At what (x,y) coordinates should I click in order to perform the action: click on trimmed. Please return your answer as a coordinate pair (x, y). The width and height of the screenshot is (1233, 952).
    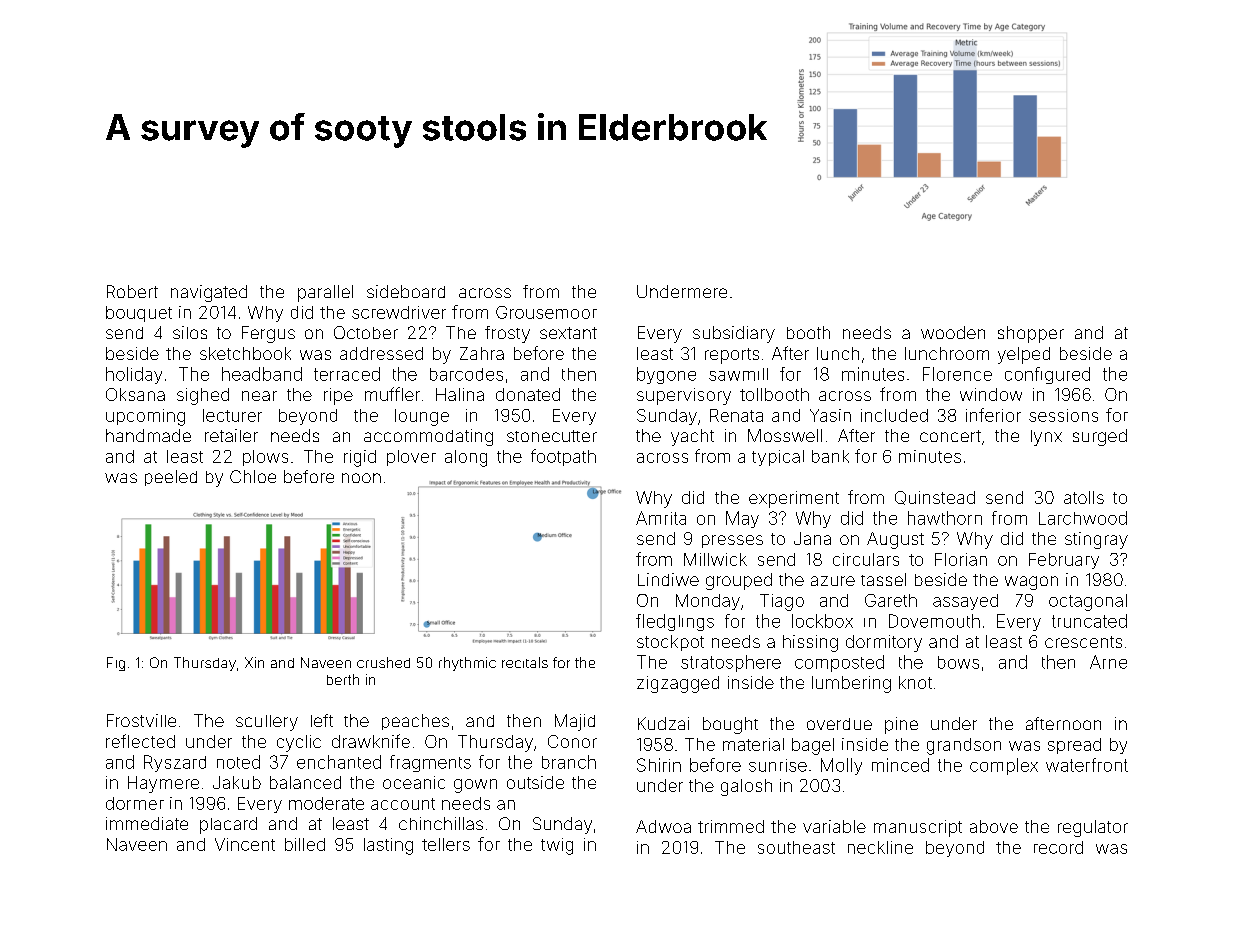
    Looking at the image, I should click on (731, 826).
